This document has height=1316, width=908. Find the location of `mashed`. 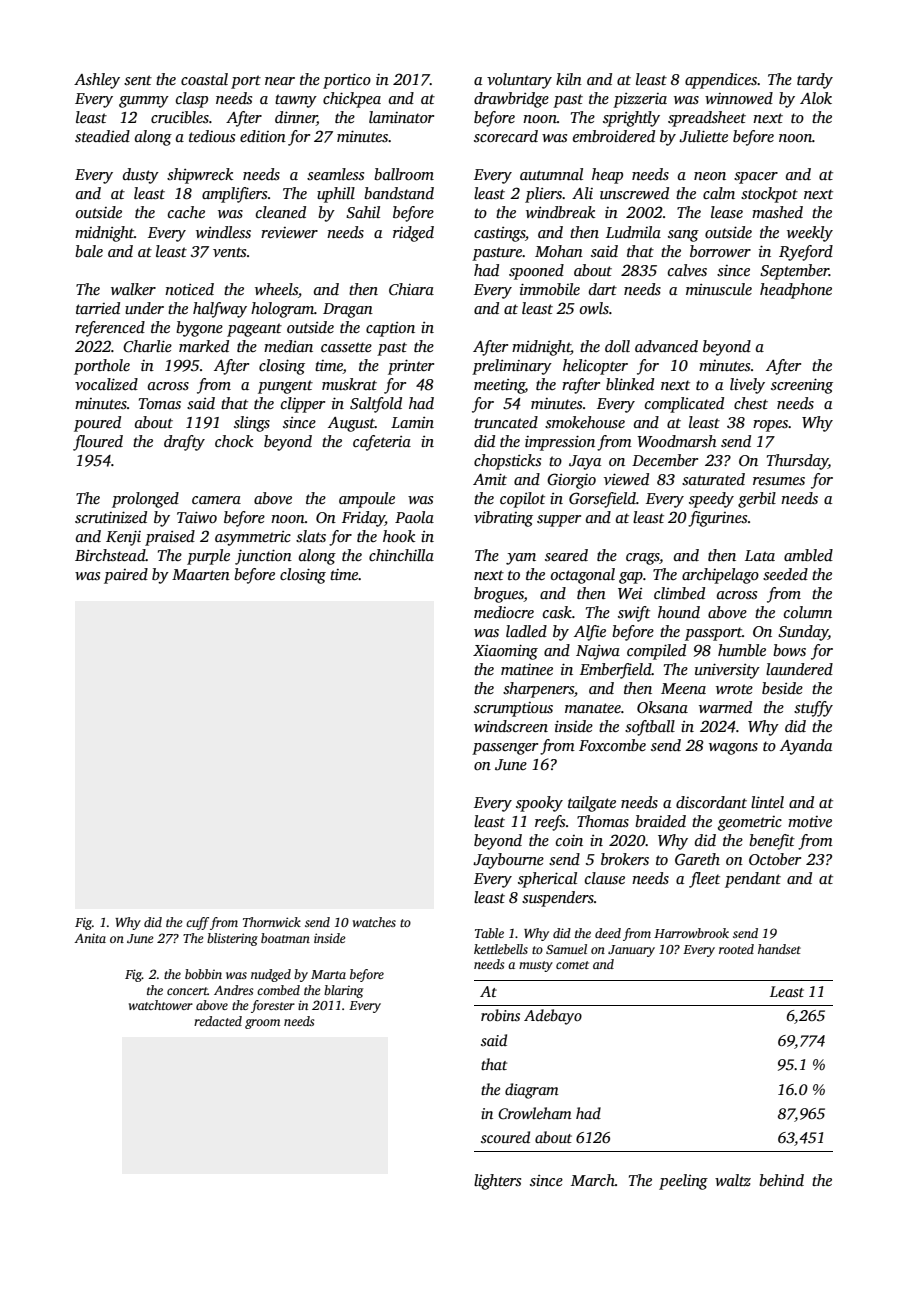

mashed is located at coordinates (777, 212).
